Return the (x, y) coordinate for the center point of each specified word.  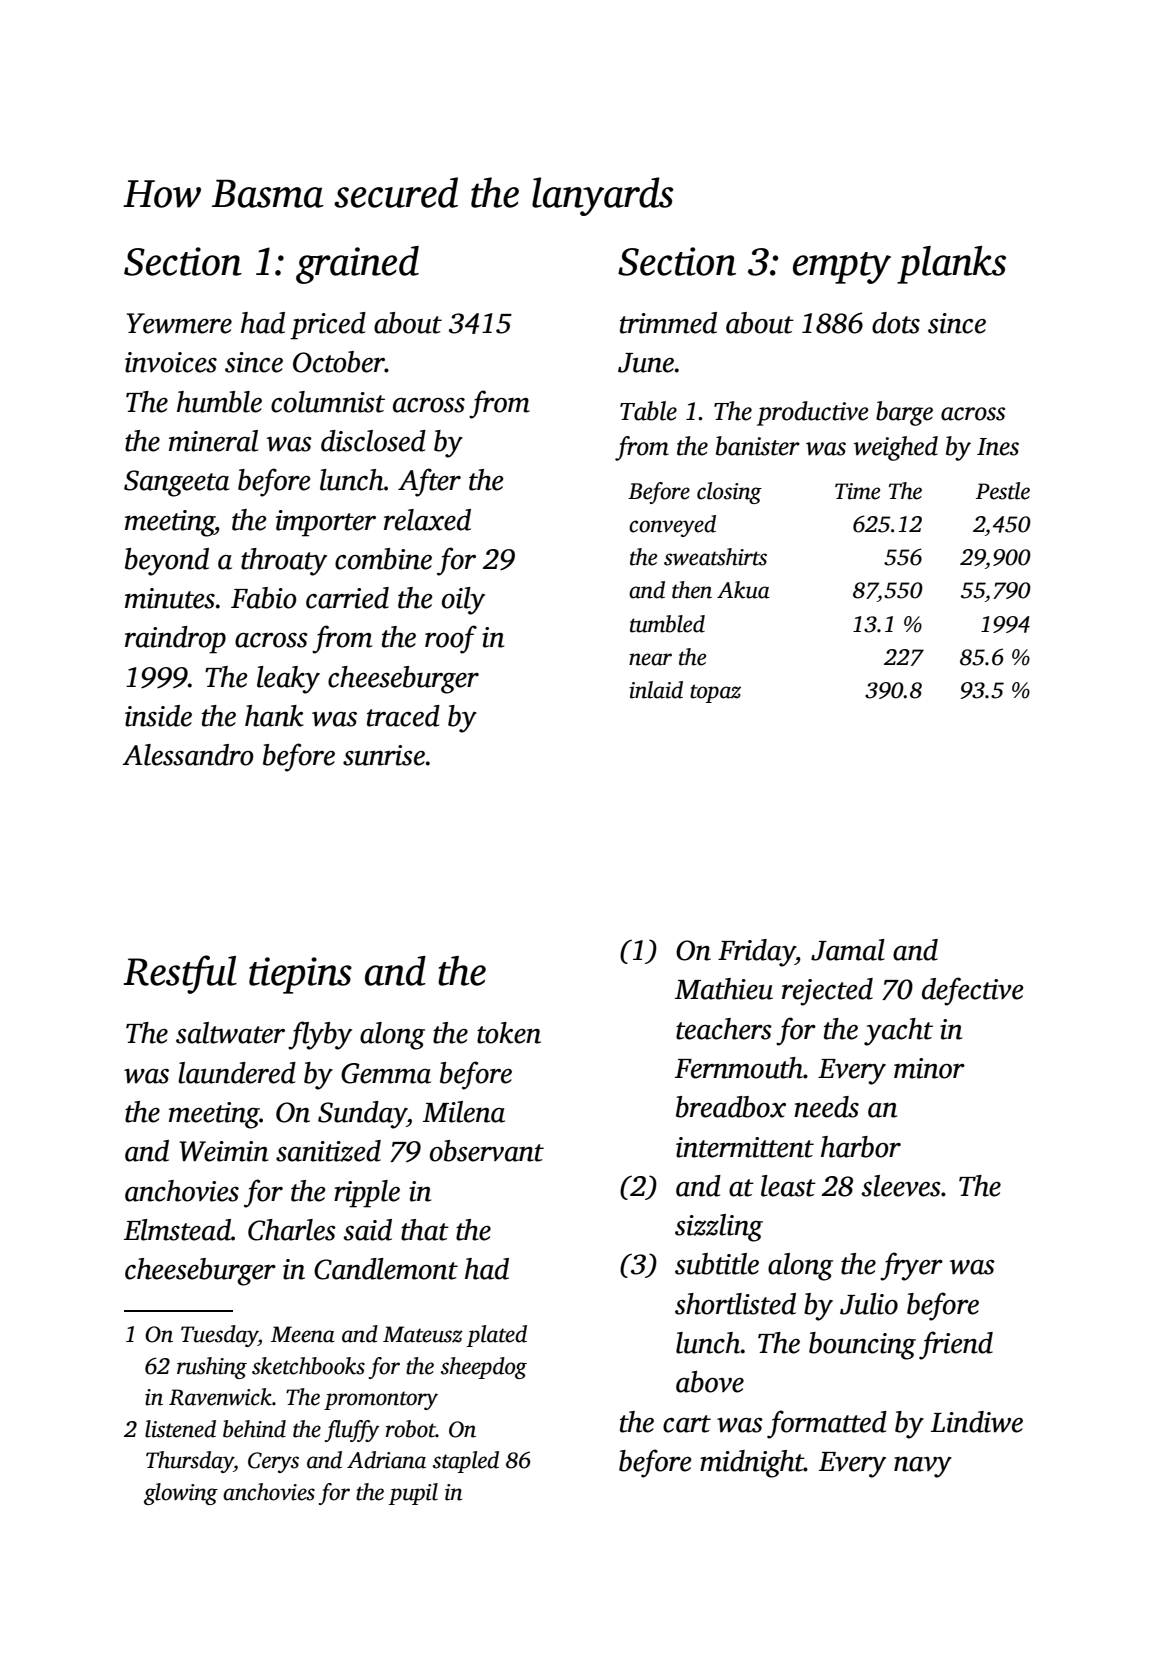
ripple (367, 1194)
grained (357, 265)
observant (487, 1151)
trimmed (668, 323)
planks (951, 265)
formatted (827, 1424)
